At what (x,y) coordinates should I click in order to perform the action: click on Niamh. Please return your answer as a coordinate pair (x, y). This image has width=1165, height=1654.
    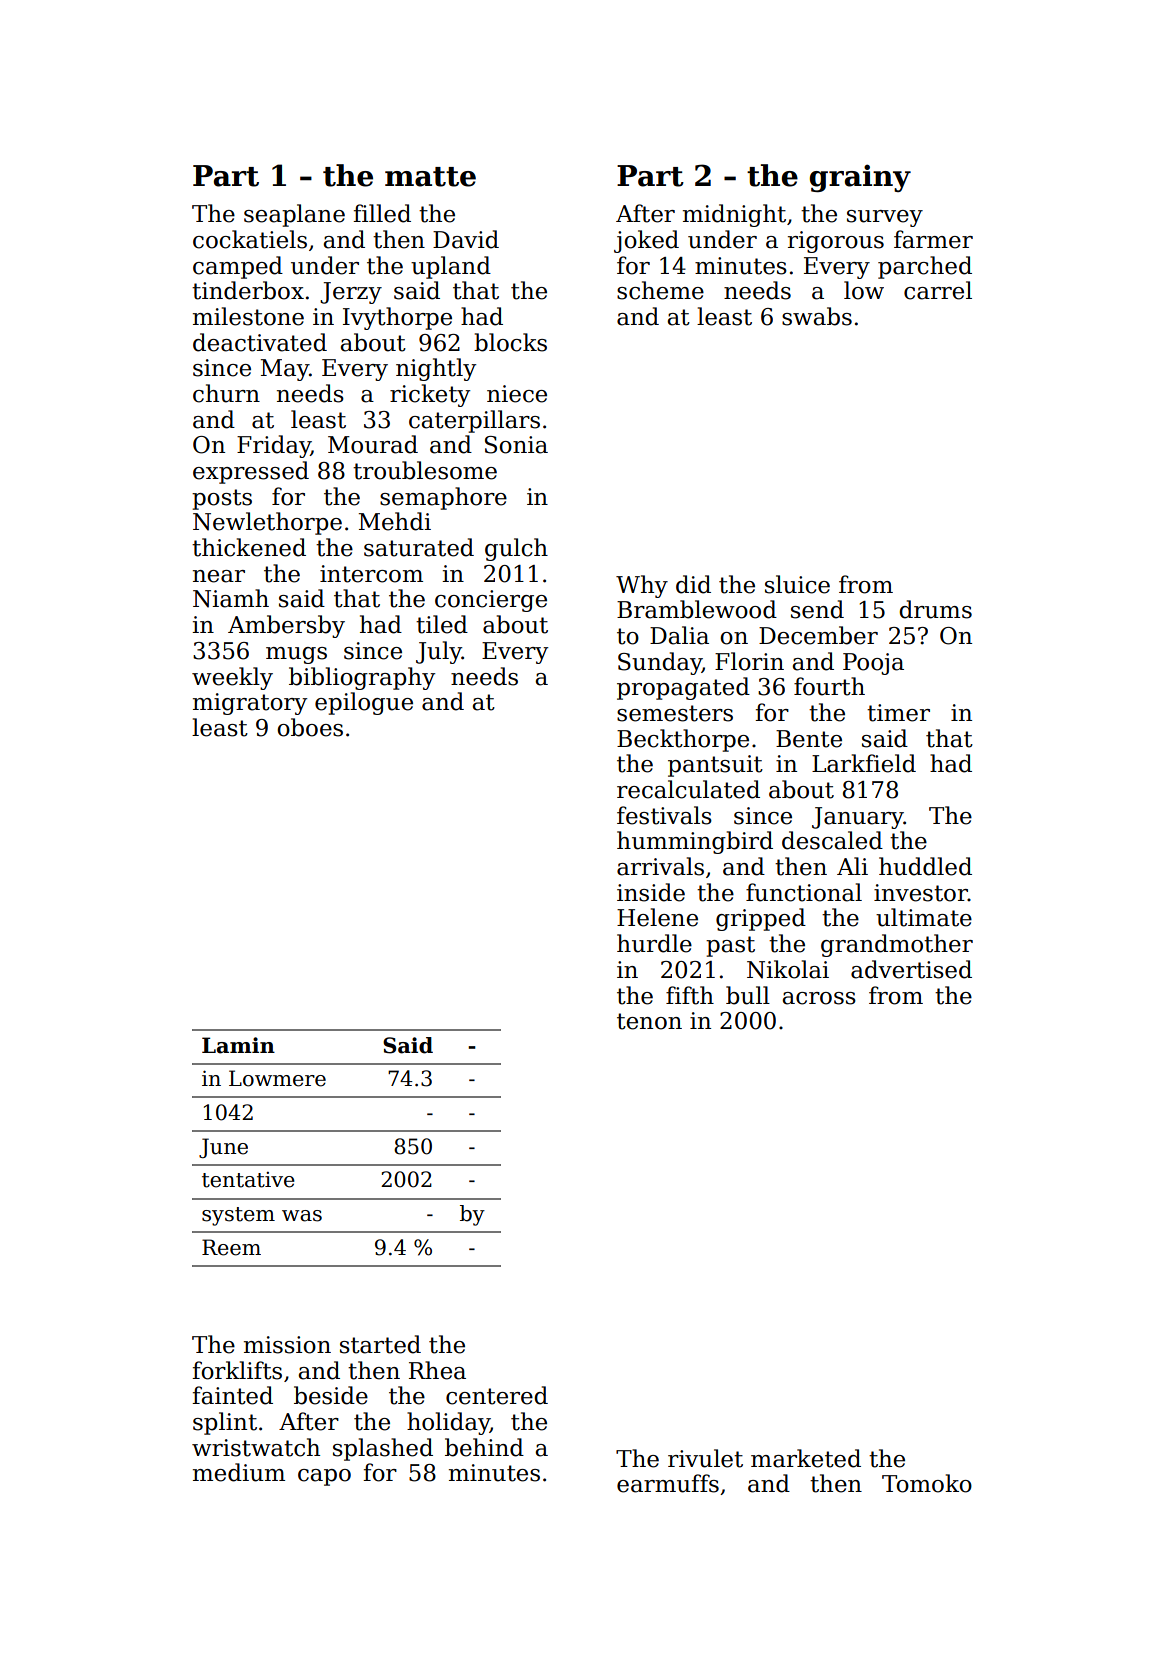
    Looking at the image, I should click on (231, 598).
